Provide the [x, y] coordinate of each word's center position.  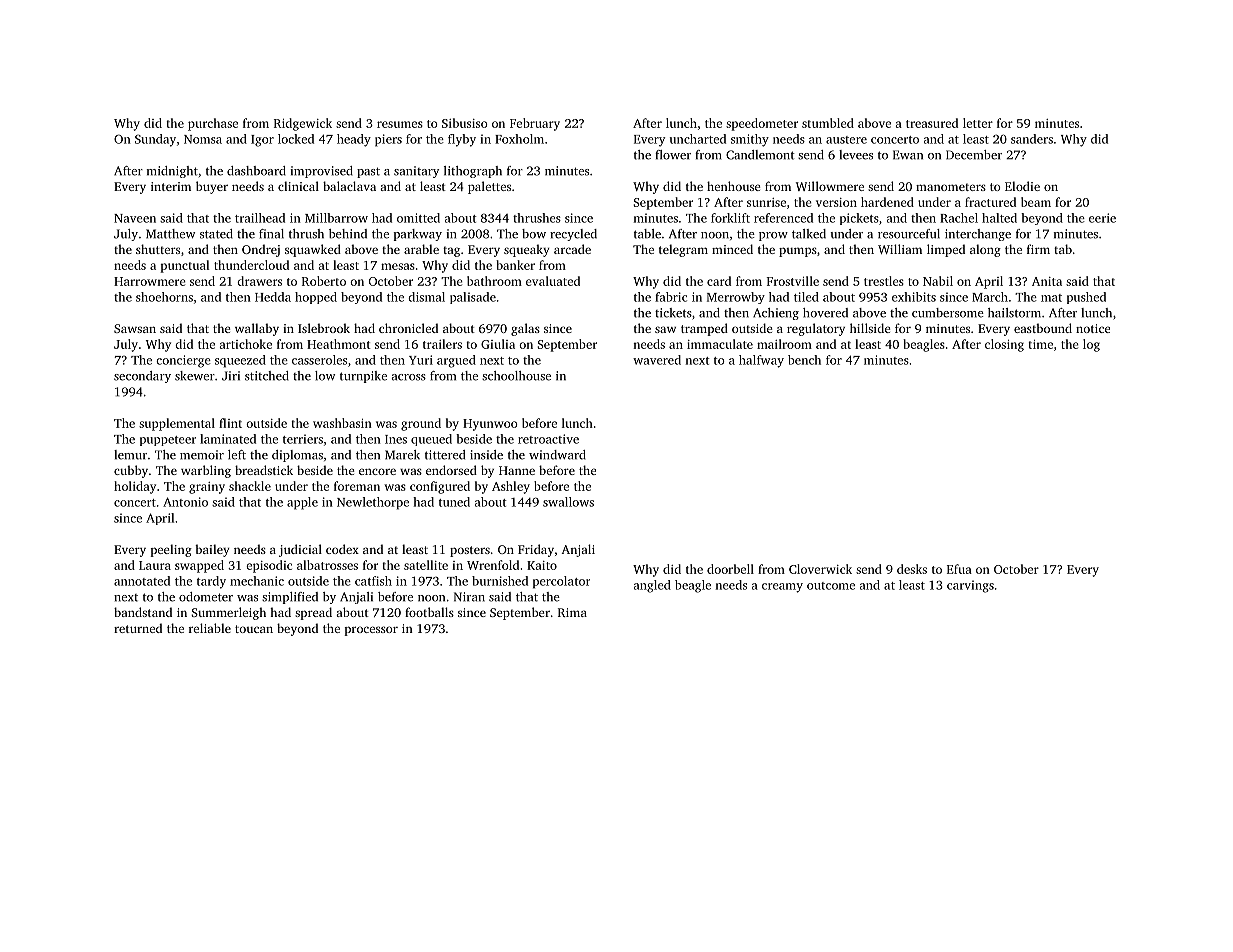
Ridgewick [303, 124]
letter [978, 123]
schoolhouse [516, 376]
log [1091, 345]
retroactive [548, 439]
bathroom [494, 281]
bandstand [143, 612]
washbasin [342, 423]
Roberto [324, 281]
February [535, 124]
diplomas [297, 456]
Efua [959, 569]
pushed [1086, 298]
